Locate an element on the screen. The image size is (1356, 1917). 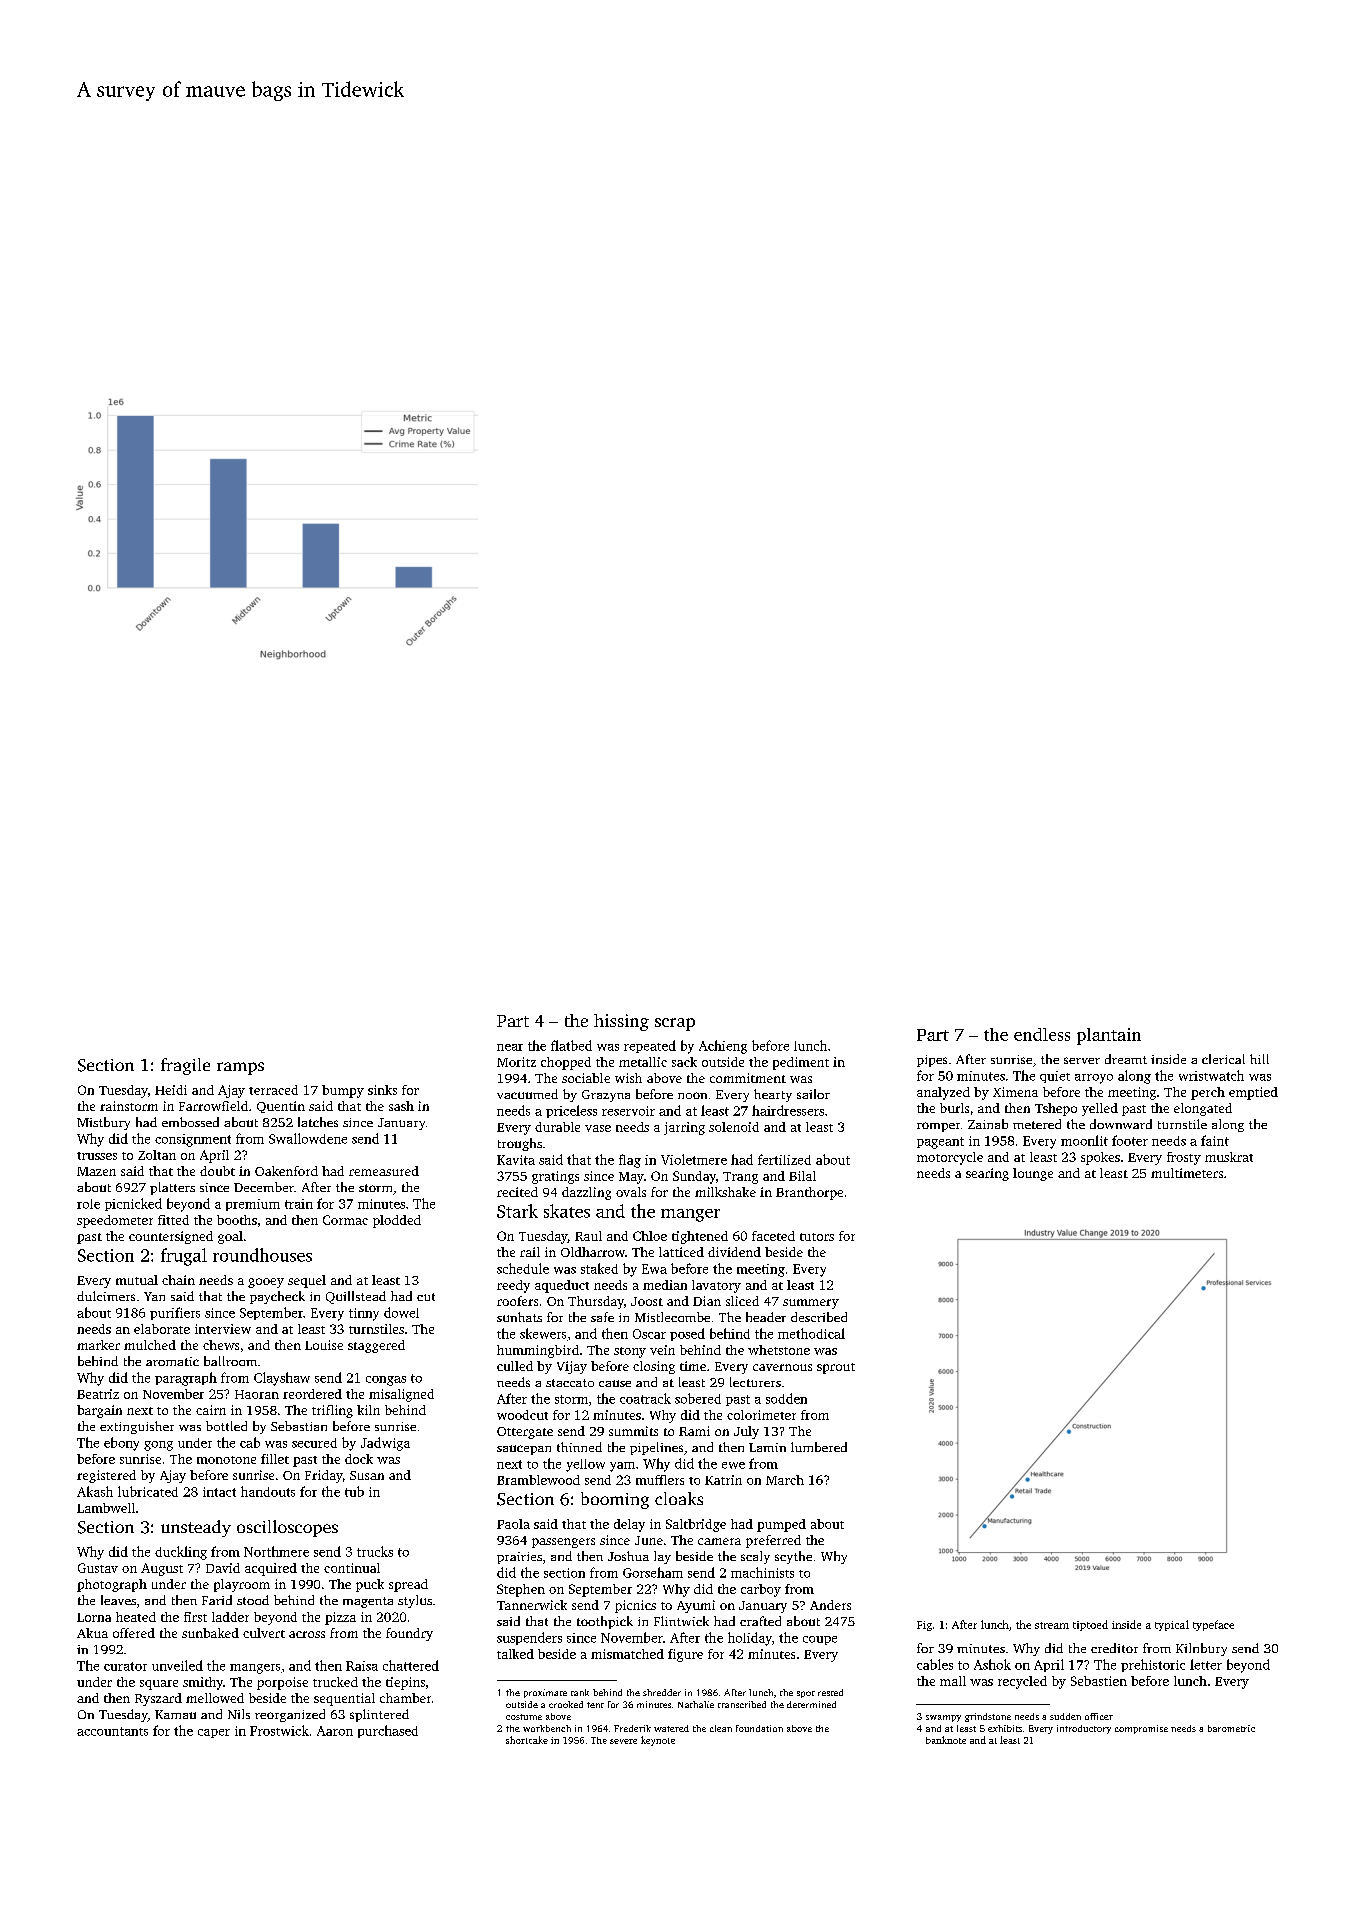
frosty is located at coordinates (1184, 1158).
